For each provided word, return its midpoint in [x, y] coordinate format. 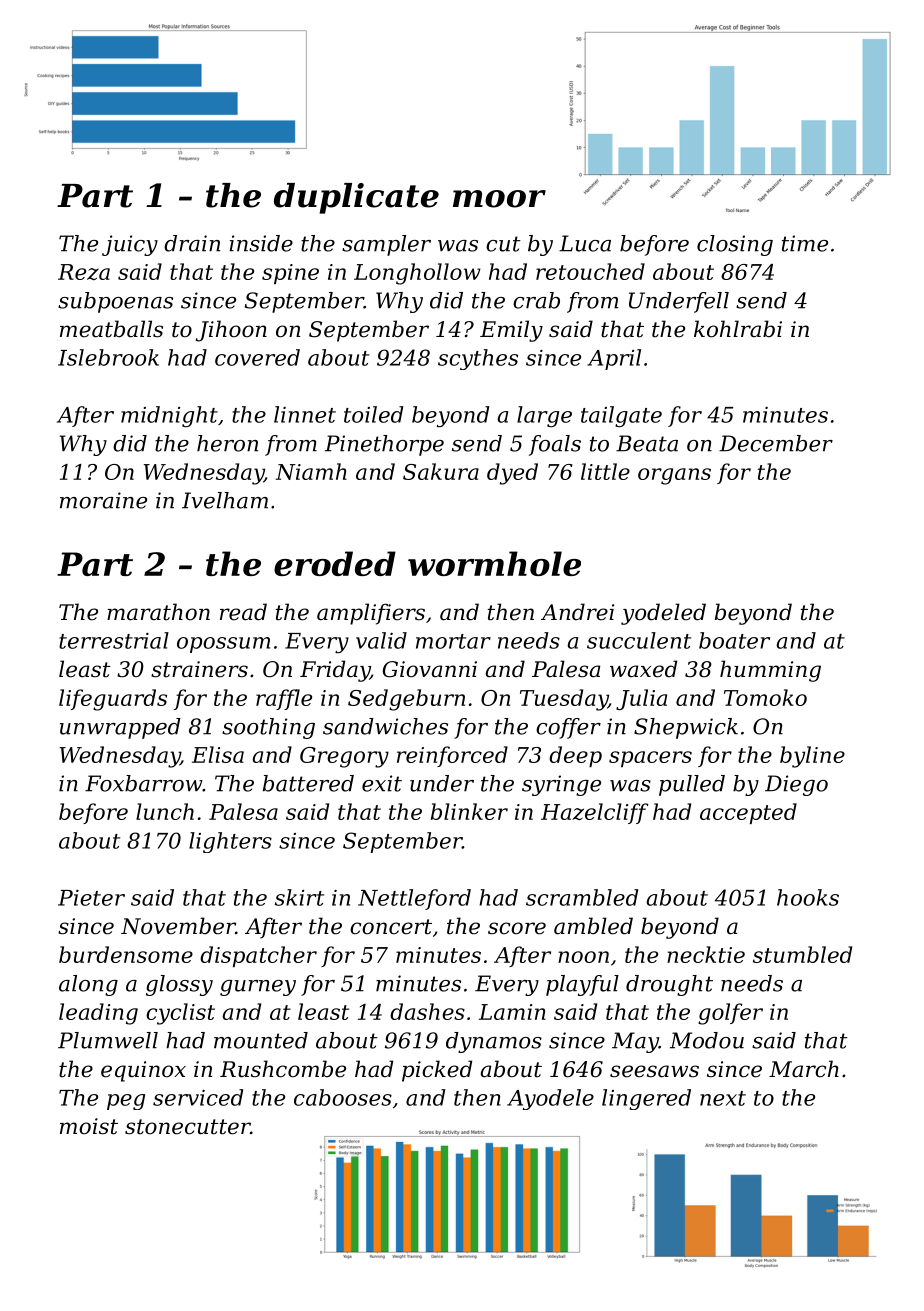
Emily [511, 331]
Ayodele [550, 1099]
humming [770, 671]
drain [192, 243]
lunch [165, 811]
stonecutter [187, 1127]
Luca [585, 243]
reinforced [452, 756]
